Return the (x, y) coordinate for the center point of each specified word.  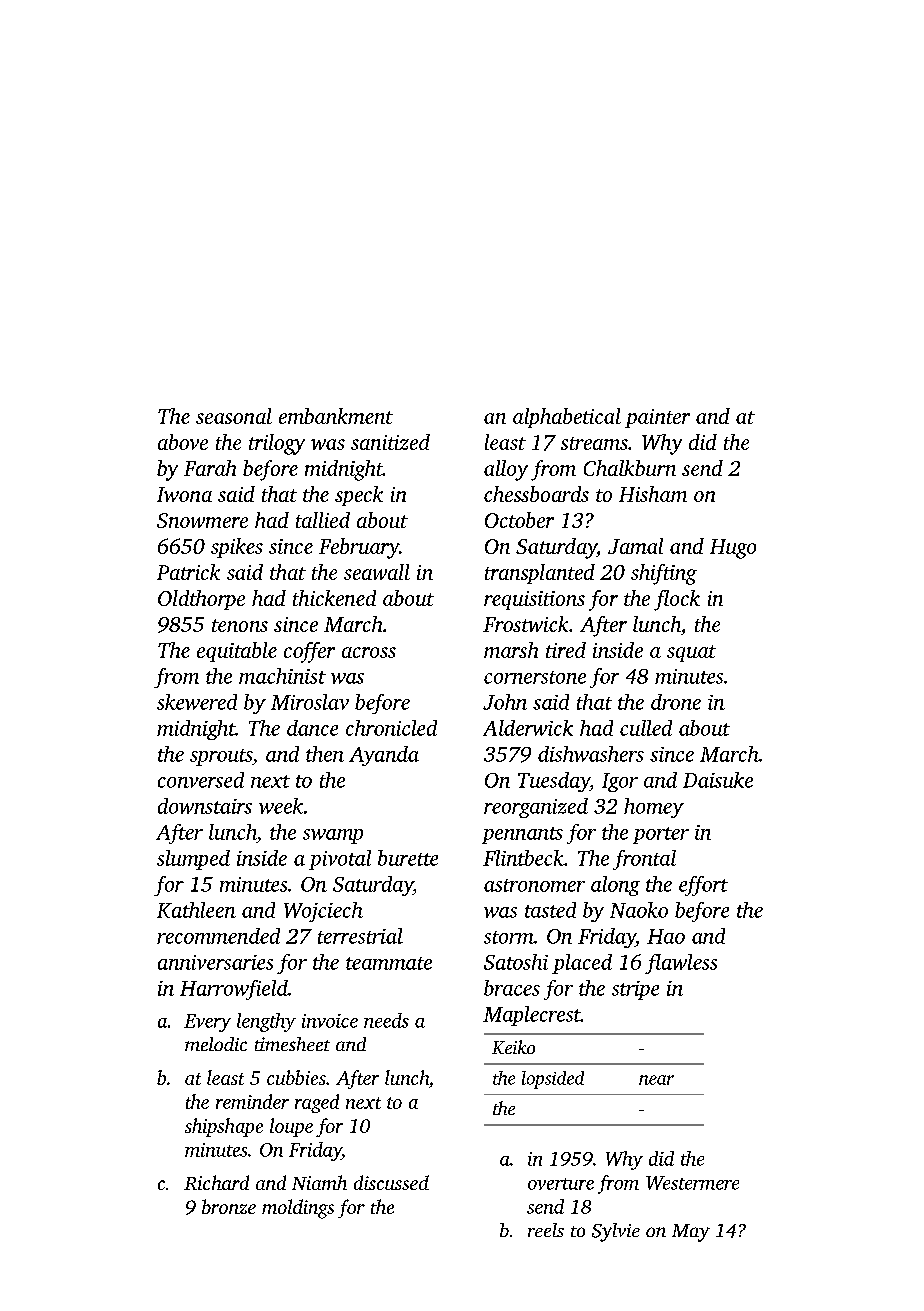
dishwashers (591, 754)
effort (703, 886)
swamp (333, 836)
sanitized (390, 442)
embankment (336, 416)
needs (386, 1020)
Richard (216, 1182)
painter (657, 418)
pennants (522, 835)
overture (561, 1184)
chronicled (391, 728)
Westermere (692, 1183)
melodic (216, 1044)
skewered (197, 702)
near (656, 1080)
